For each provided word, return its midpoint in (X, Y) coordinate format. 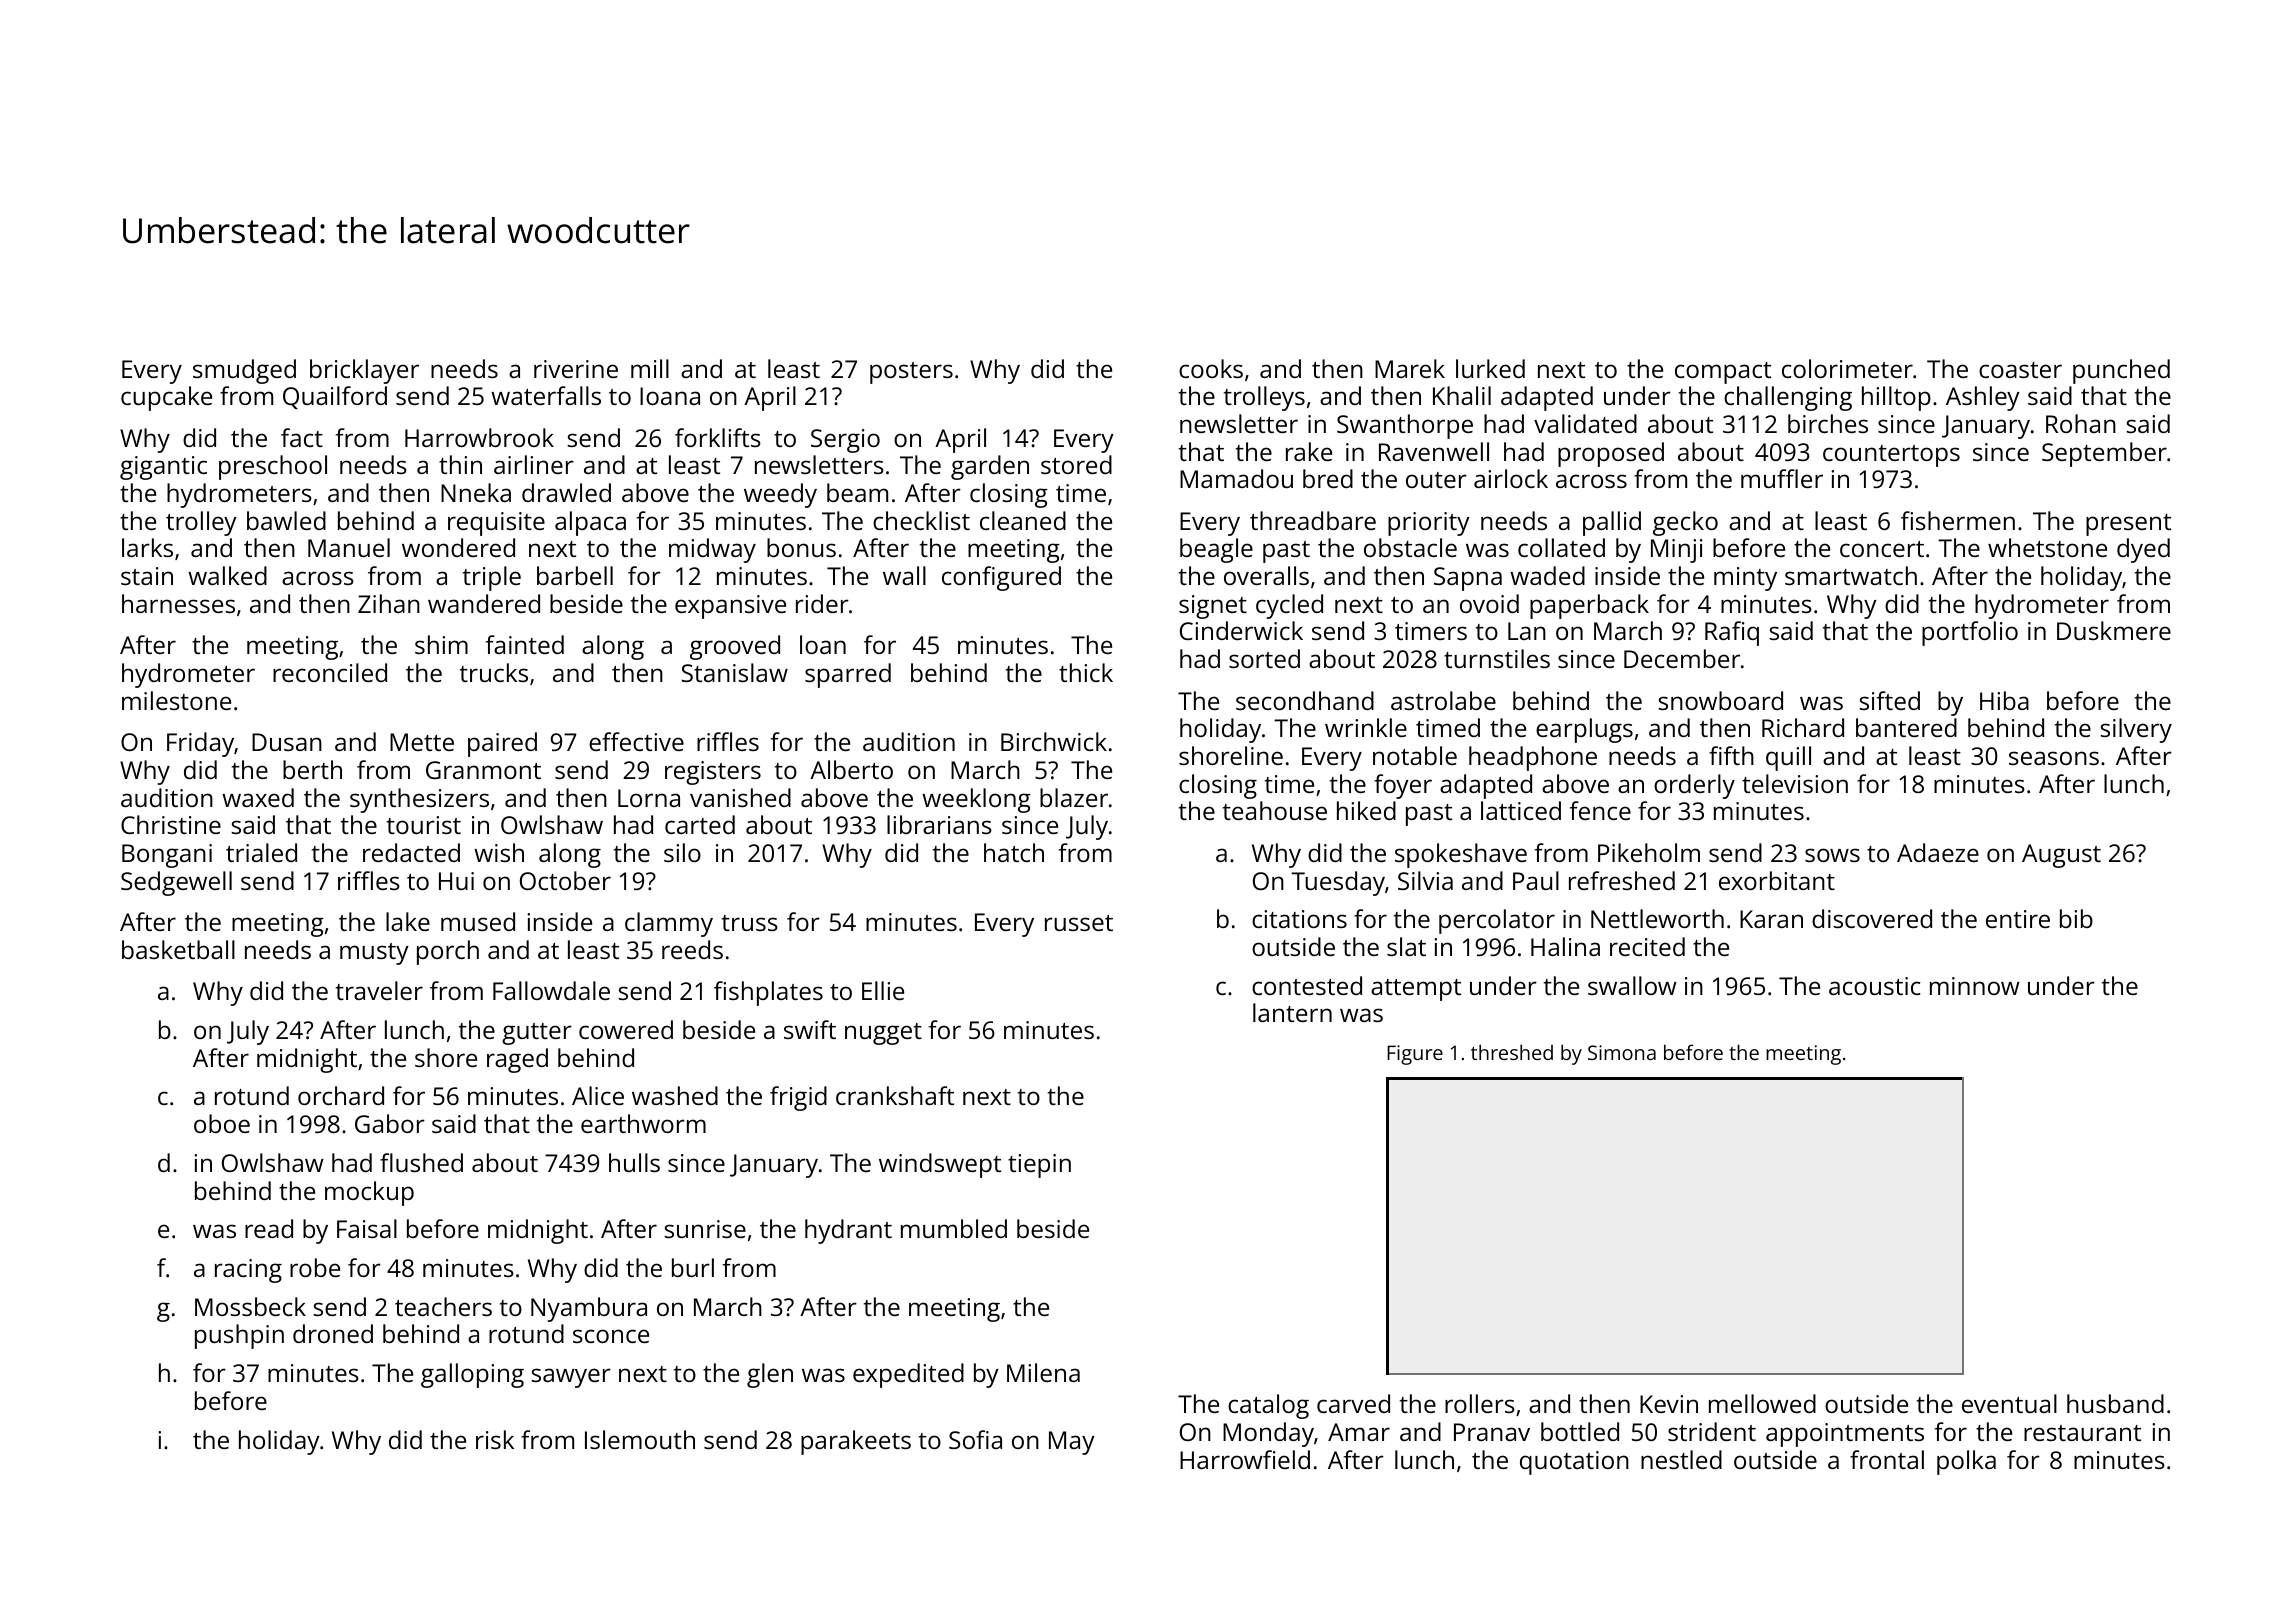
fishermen (1958, 520)
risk (495, 1439)
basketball (178, 949)
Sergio (845, 441)
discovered (1872, 918)
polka (1966, 1462)
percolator (1497, 921)
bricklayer (364, 371)
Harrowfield (1245, 1459)
